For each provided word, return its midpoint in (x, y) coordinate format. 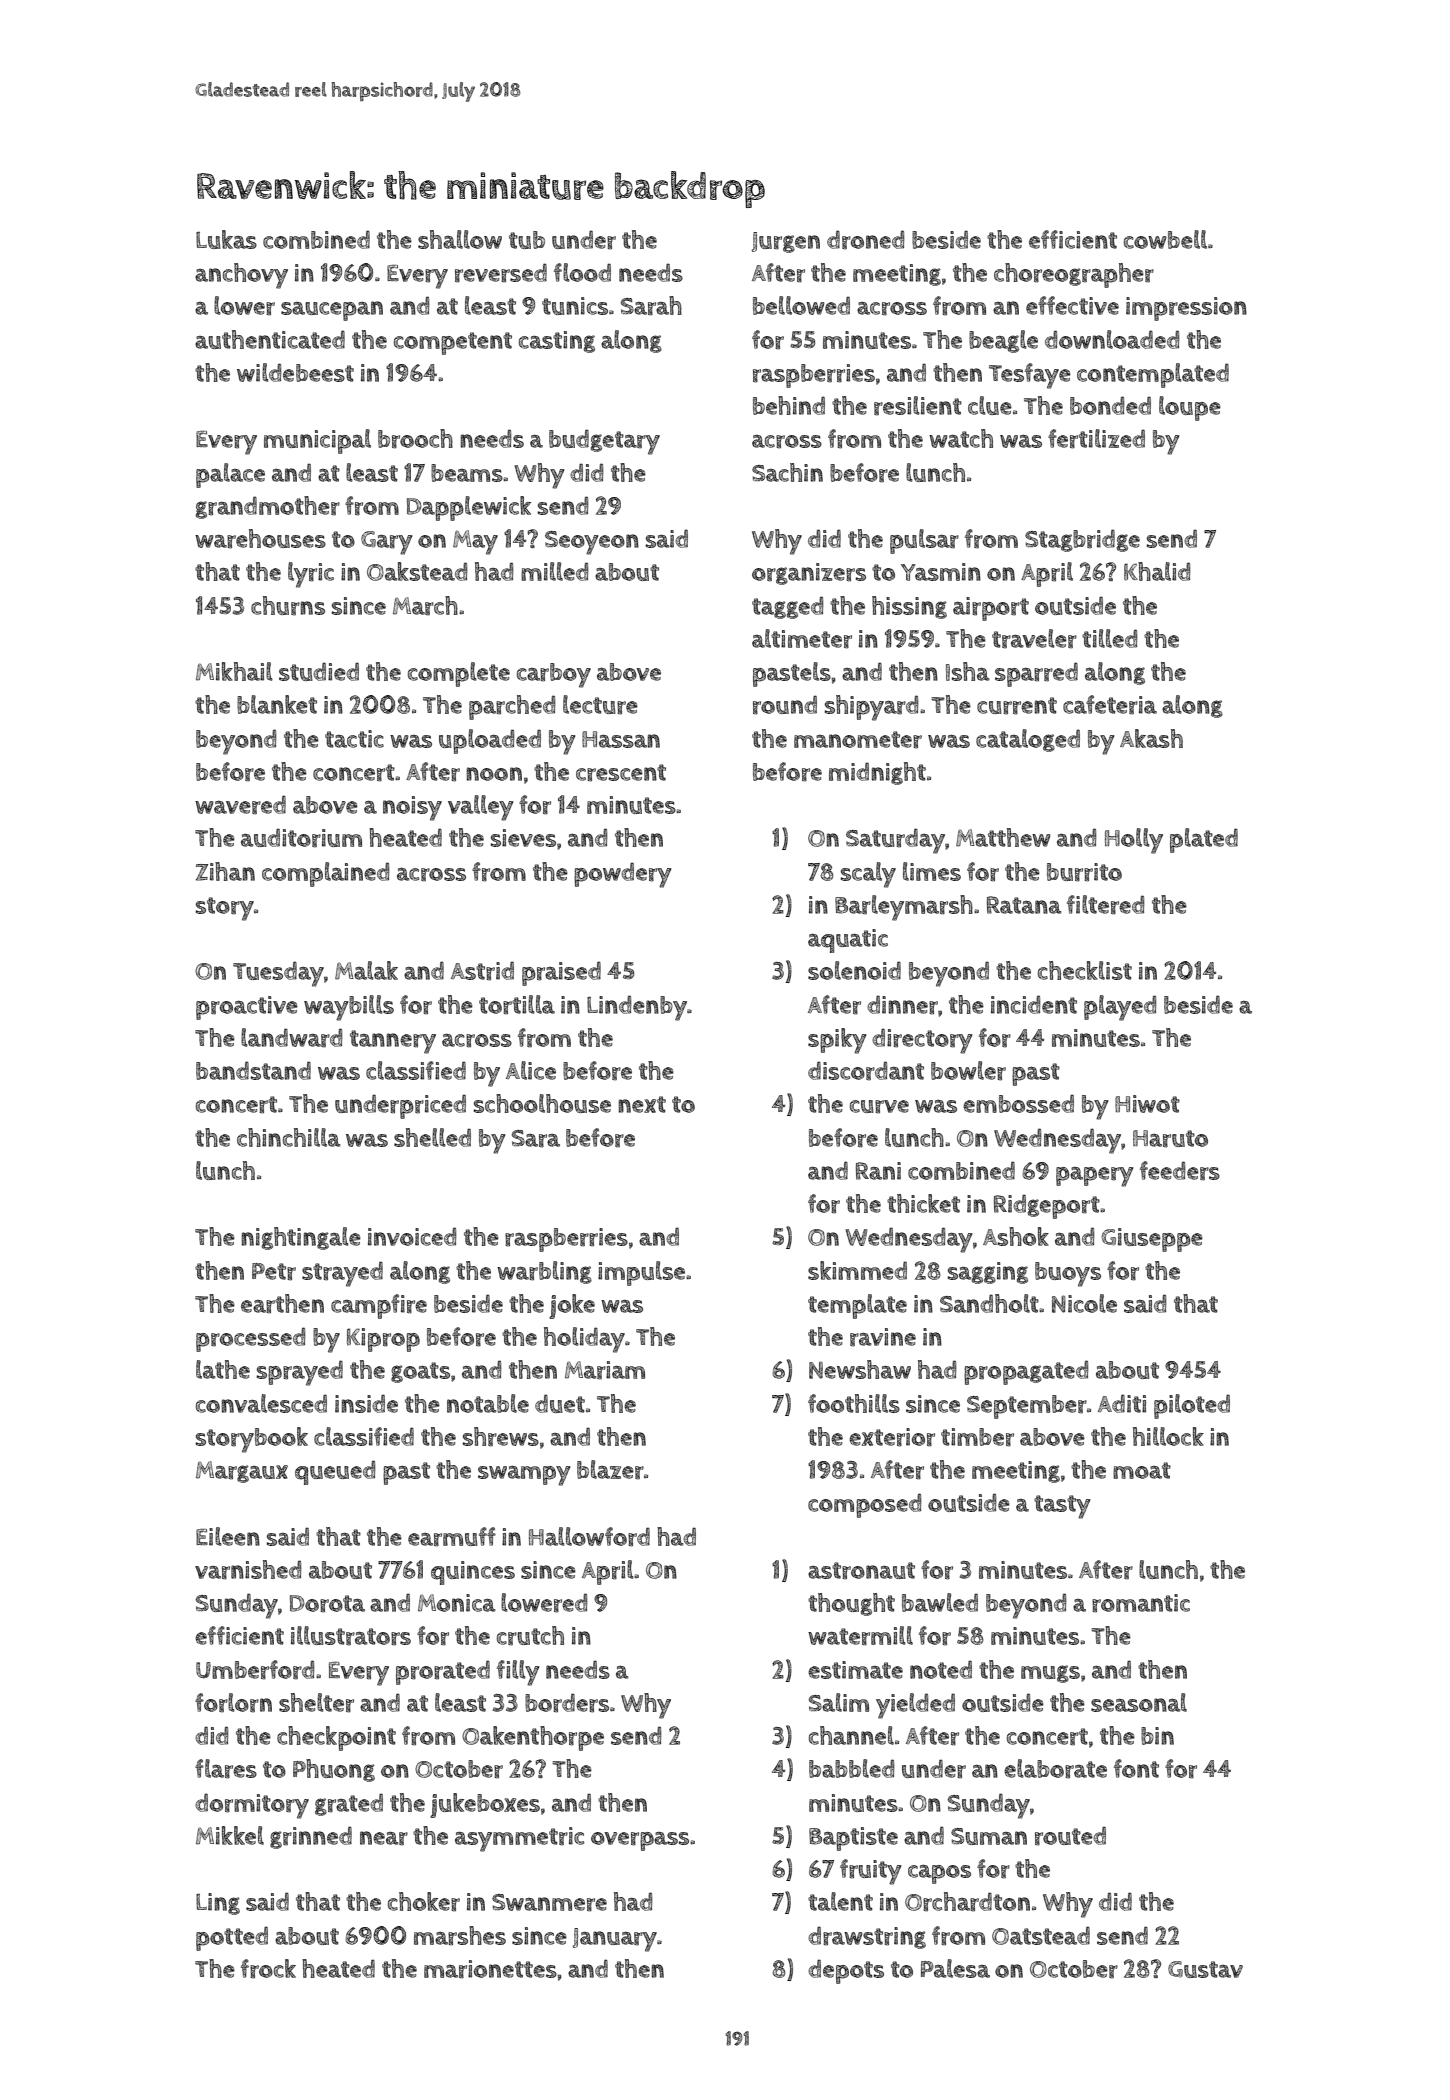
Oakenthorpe (533, 1738)
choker (424, 1902)
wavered (240, 805)
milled (555, 571)
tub (527, 240)
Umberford (255, 1670)
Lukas (226, 239)
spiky (837, 1041)
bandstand (253, 1070)
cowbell (1165, 239)
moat (1142, 1470)
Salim (839, 1702)
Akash (1151, 738)
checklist (1085, 970)
